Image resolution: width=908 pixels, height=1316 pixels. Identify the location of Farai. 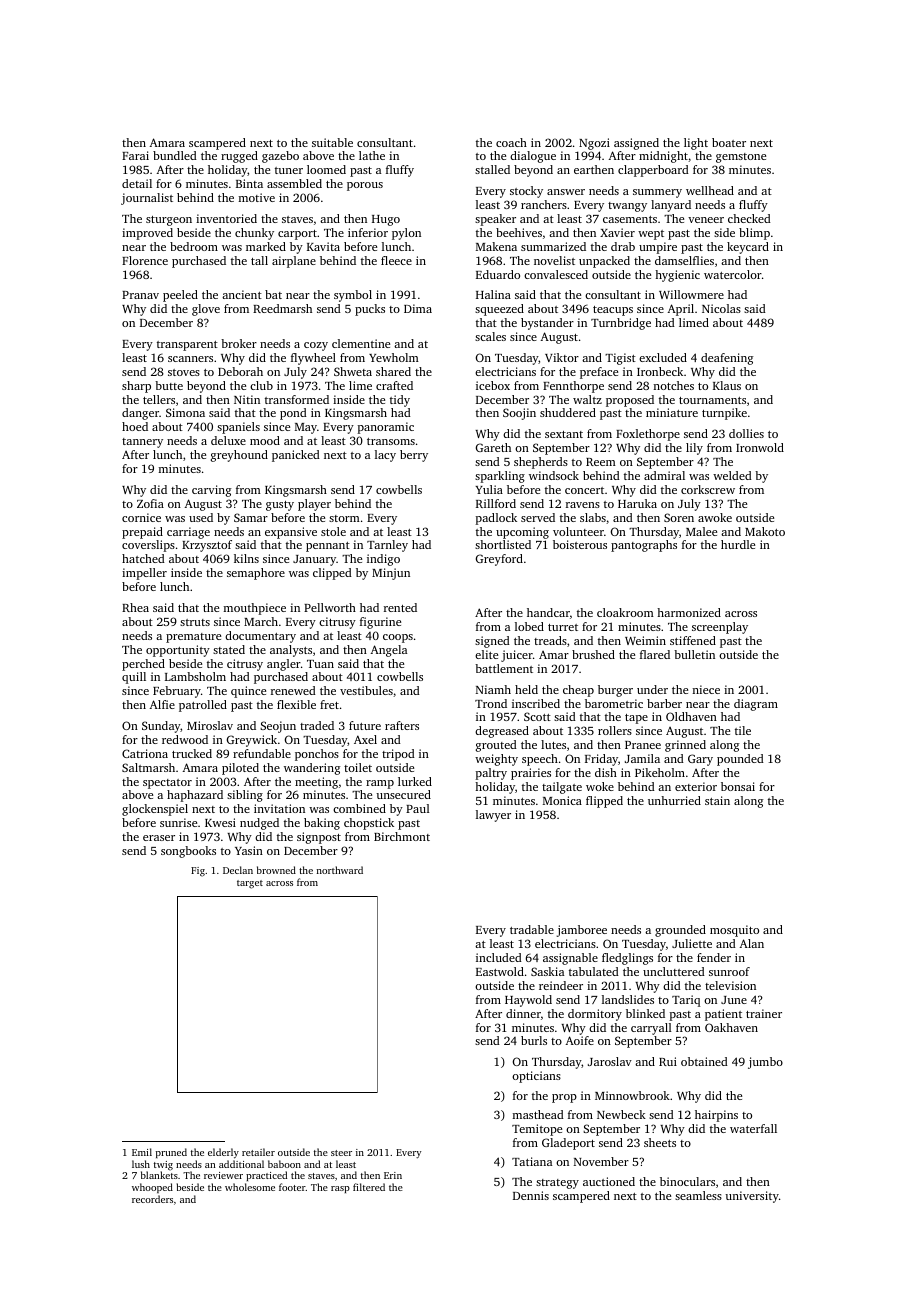
(135, 155).
